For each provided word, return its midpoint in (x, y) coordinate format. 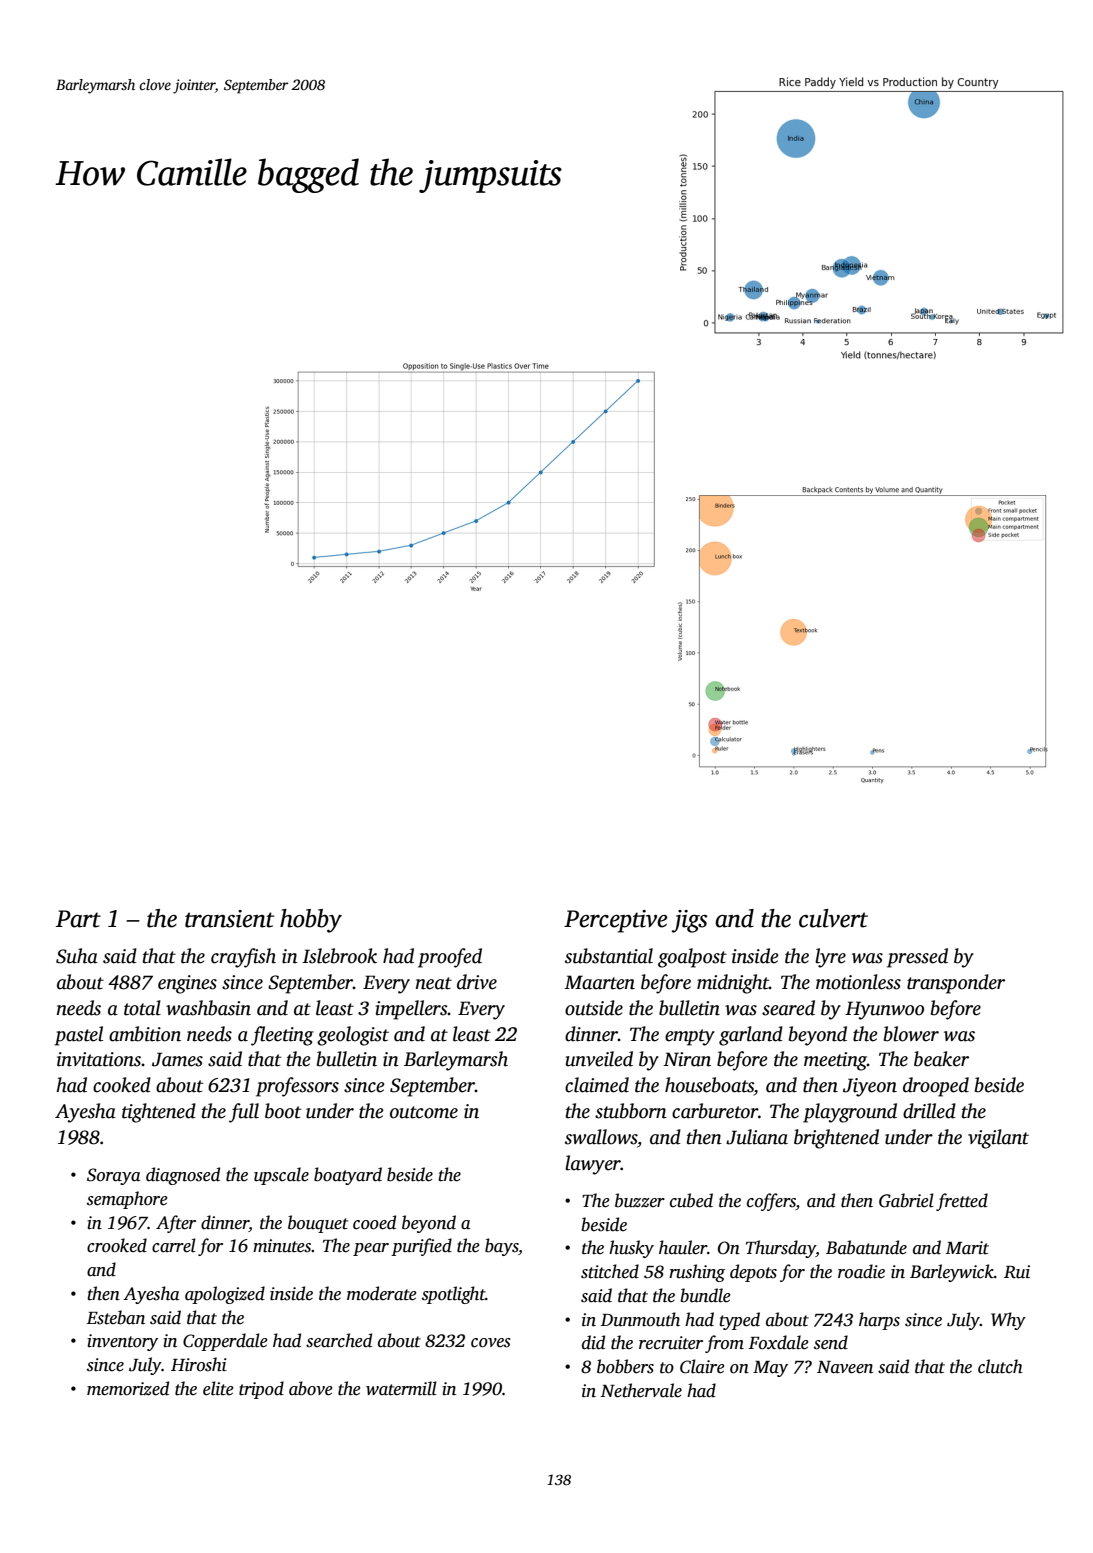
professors (297, 1087)
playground (850, 1113)
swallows (601, 1137)
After (176, 1224)
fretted (962, 1202)
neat (434, 983)
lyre (830, 958)
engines (187, 984)
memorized (128, 1388)
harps (879, 1321)
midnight (733, 984)
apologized (225, 1295)
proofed (450, 958)
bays (501, 1247)
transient (229, 919)
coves (491, 1343)
